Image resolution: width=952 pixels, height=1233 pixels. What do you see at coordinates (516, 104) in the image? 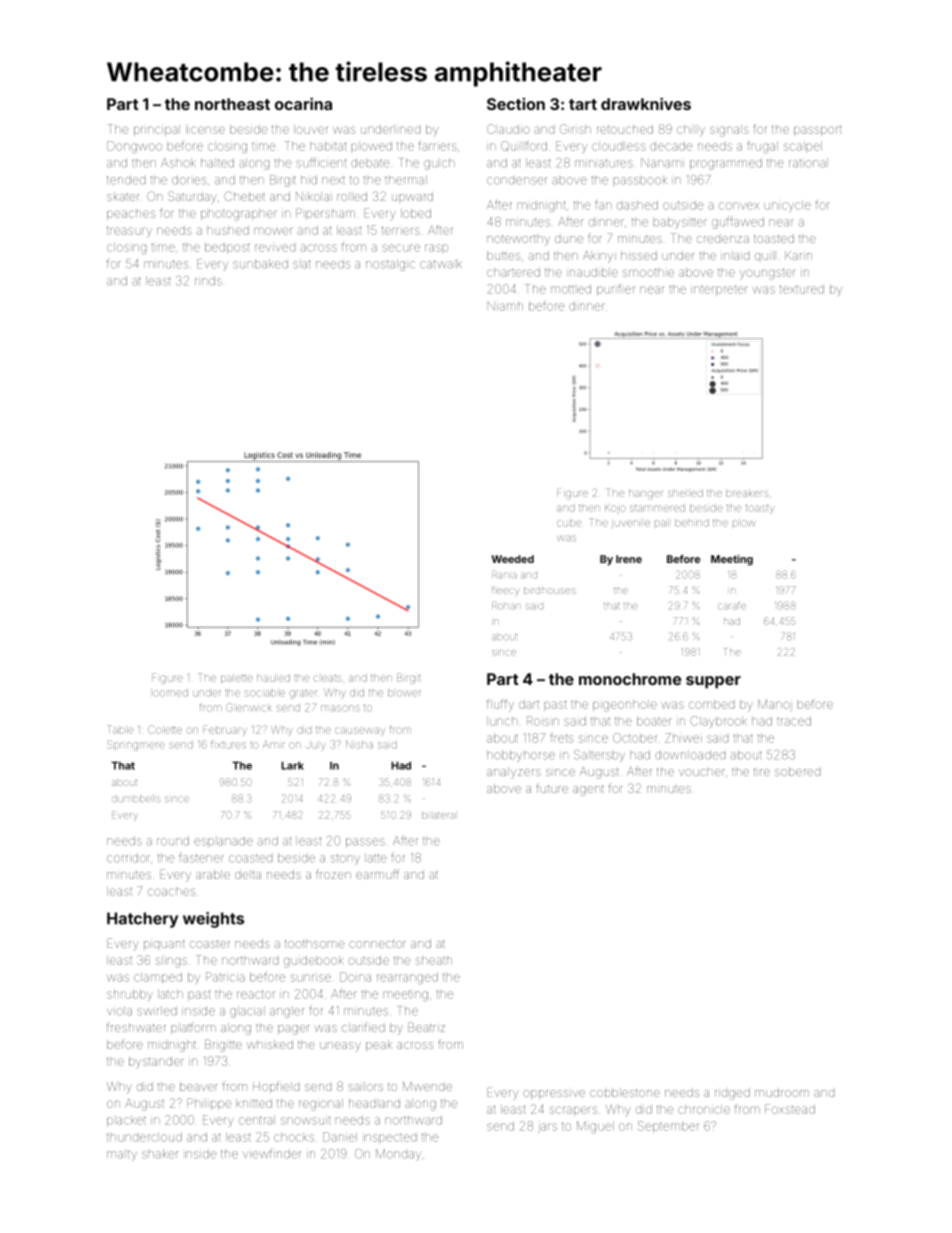
I see `Section` at bounding box center [516, 104].
